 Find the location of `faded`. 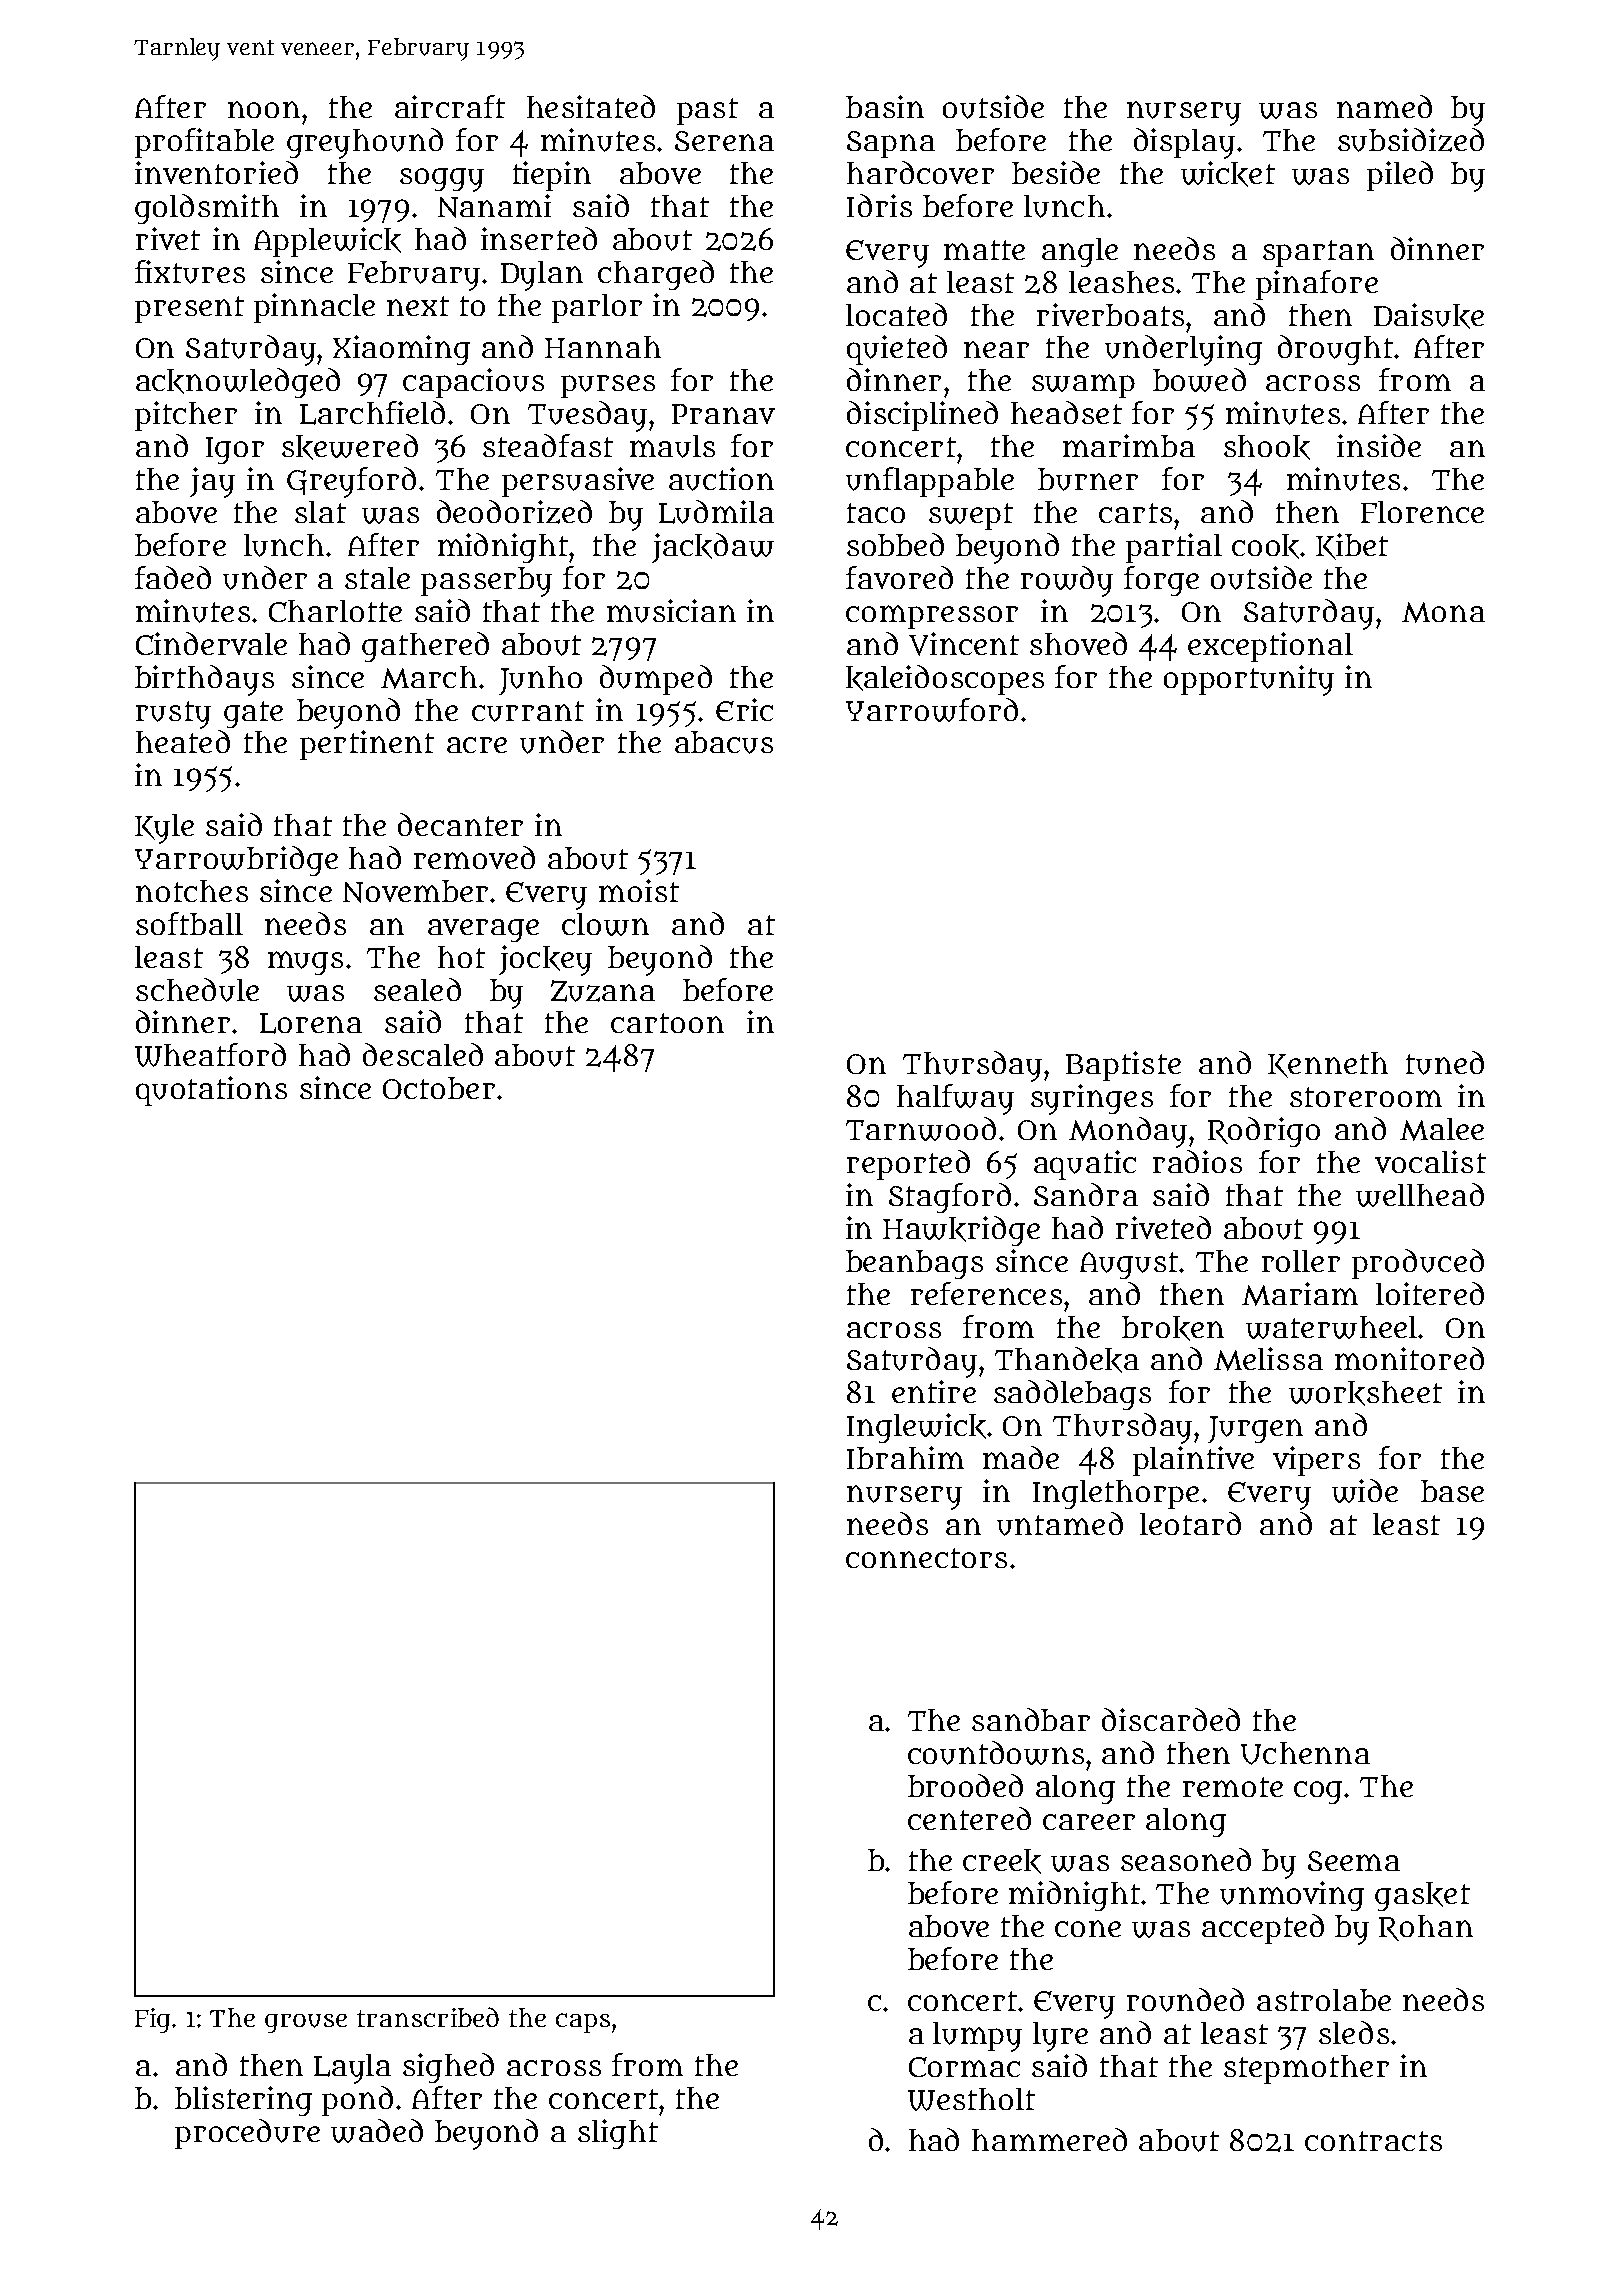

faded is located at coordinates (173, 577).
